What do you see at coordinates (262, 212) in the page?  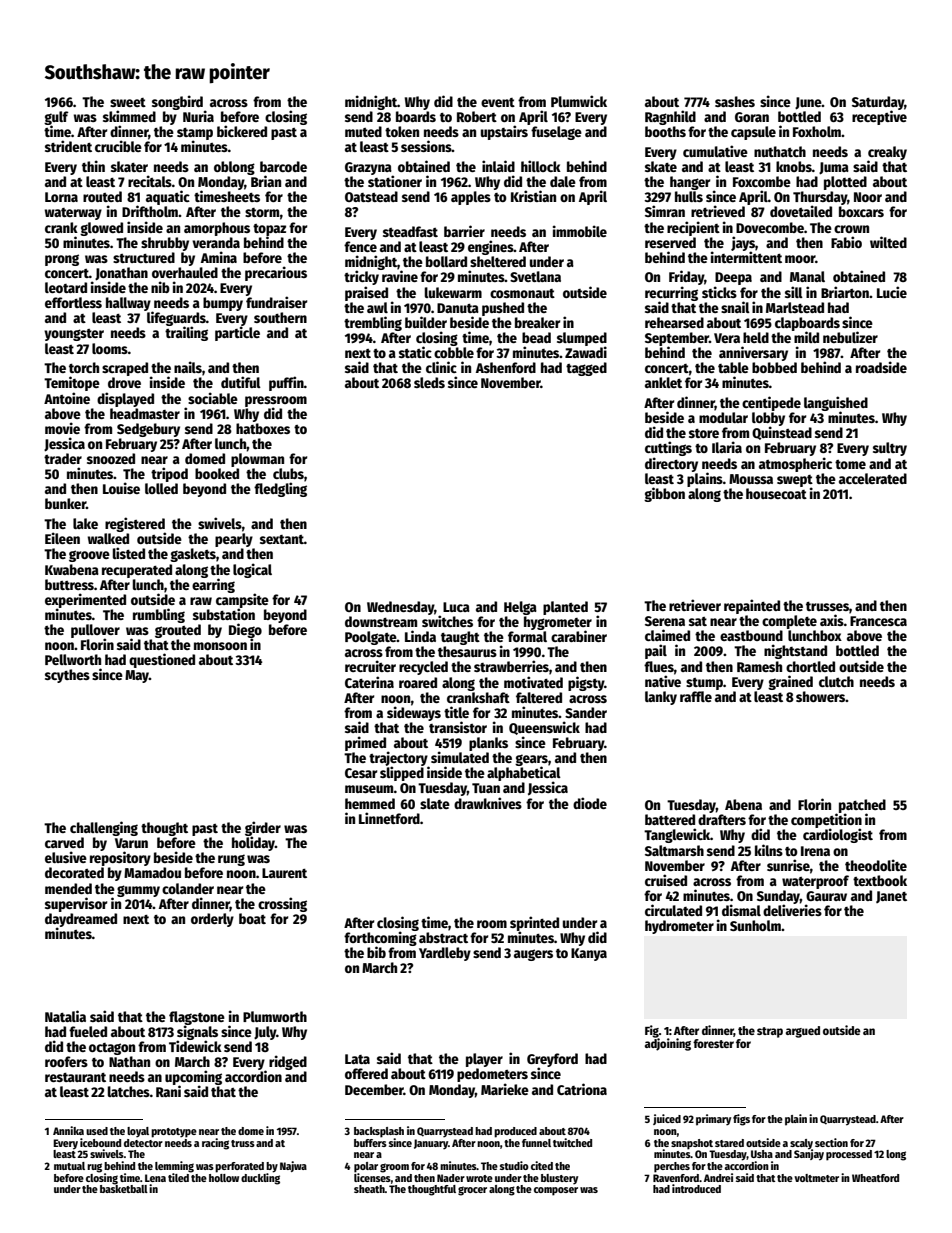 I see `storm` at bounding box center [262, 212].
